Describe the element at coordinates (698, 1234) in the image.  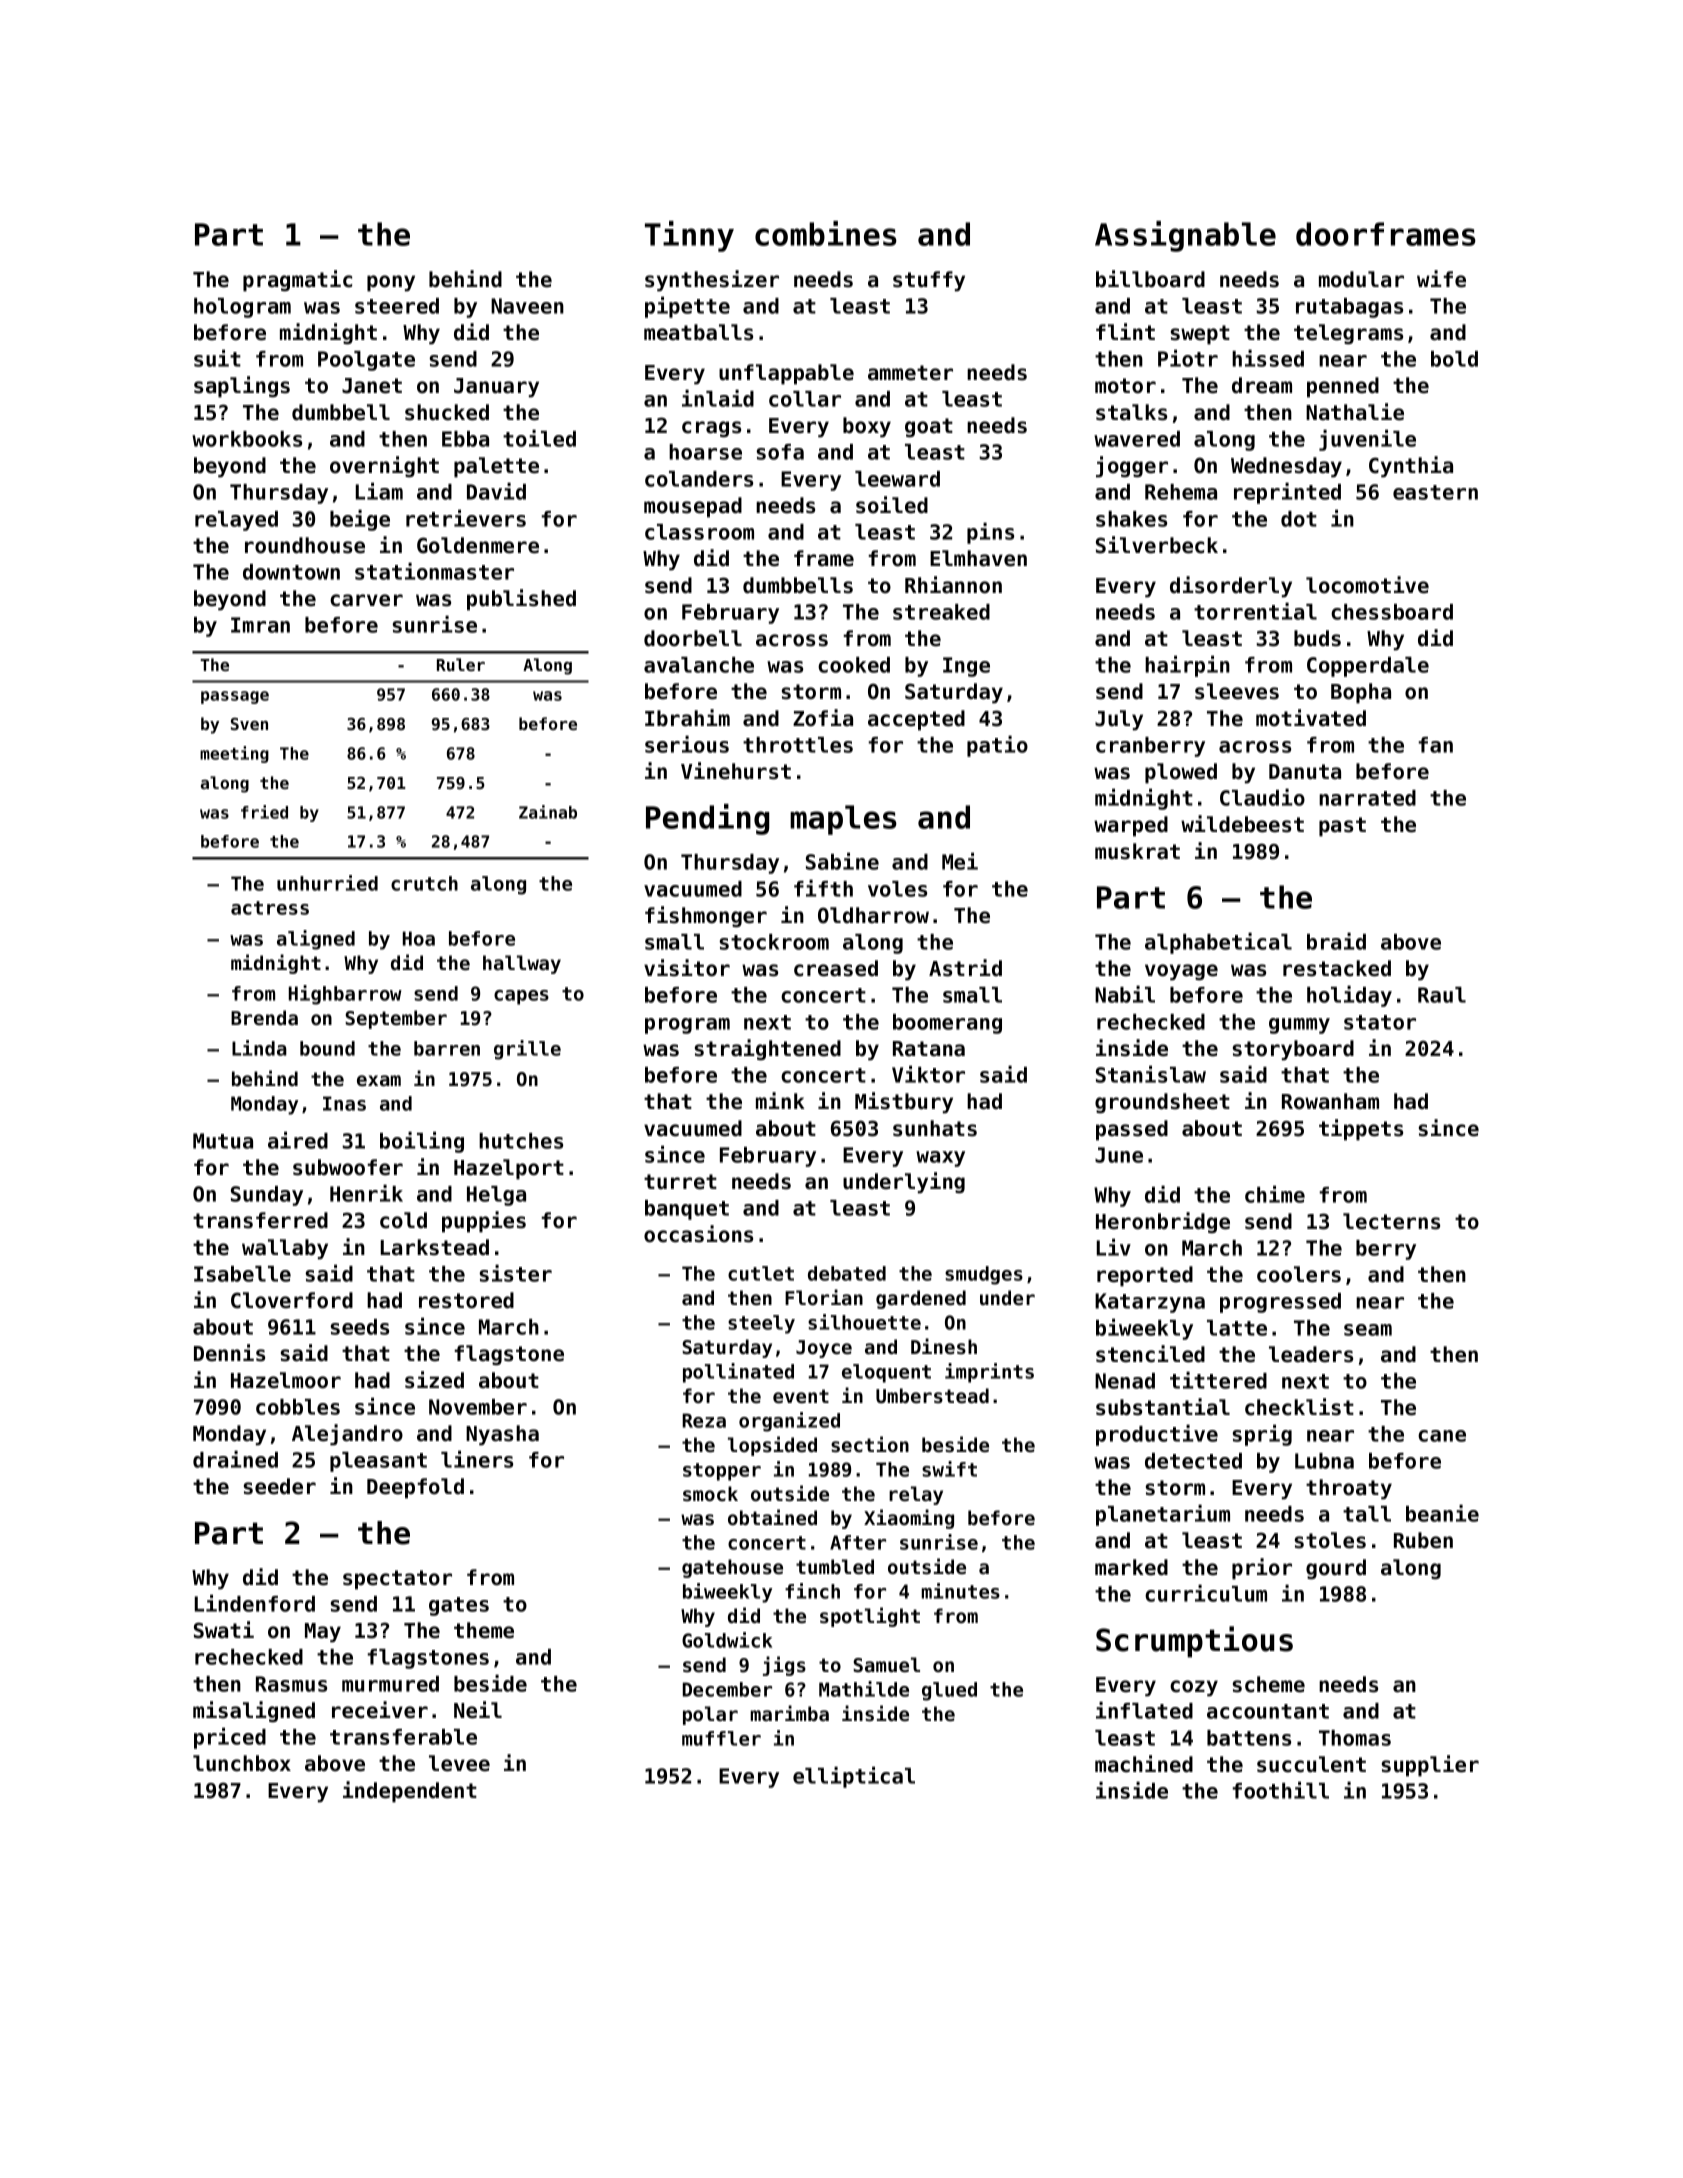
I see `occasions` at that location.
